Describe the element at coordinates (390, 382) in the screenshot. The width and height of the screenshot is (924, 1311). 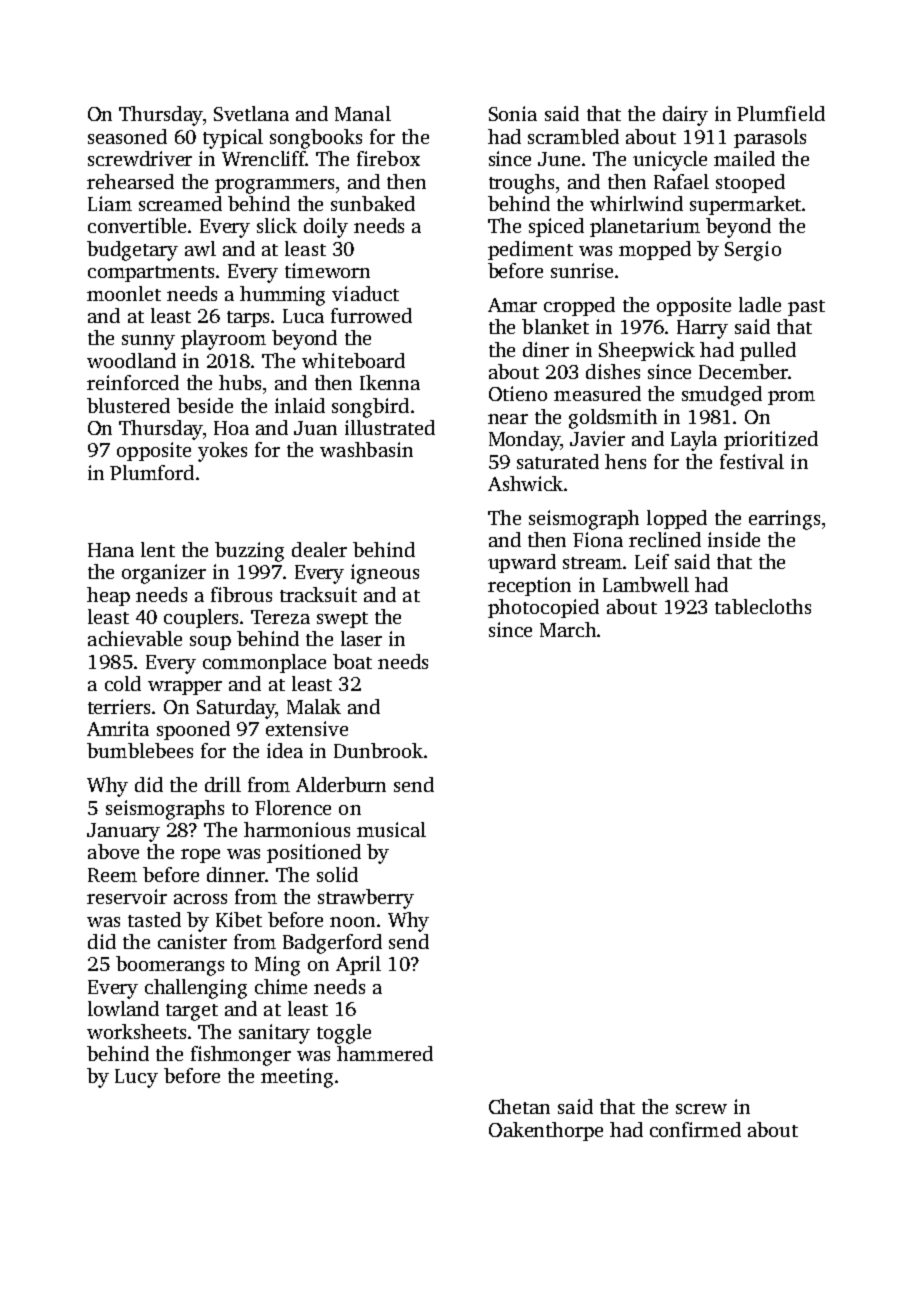
I see `Ikenna` at that location.
